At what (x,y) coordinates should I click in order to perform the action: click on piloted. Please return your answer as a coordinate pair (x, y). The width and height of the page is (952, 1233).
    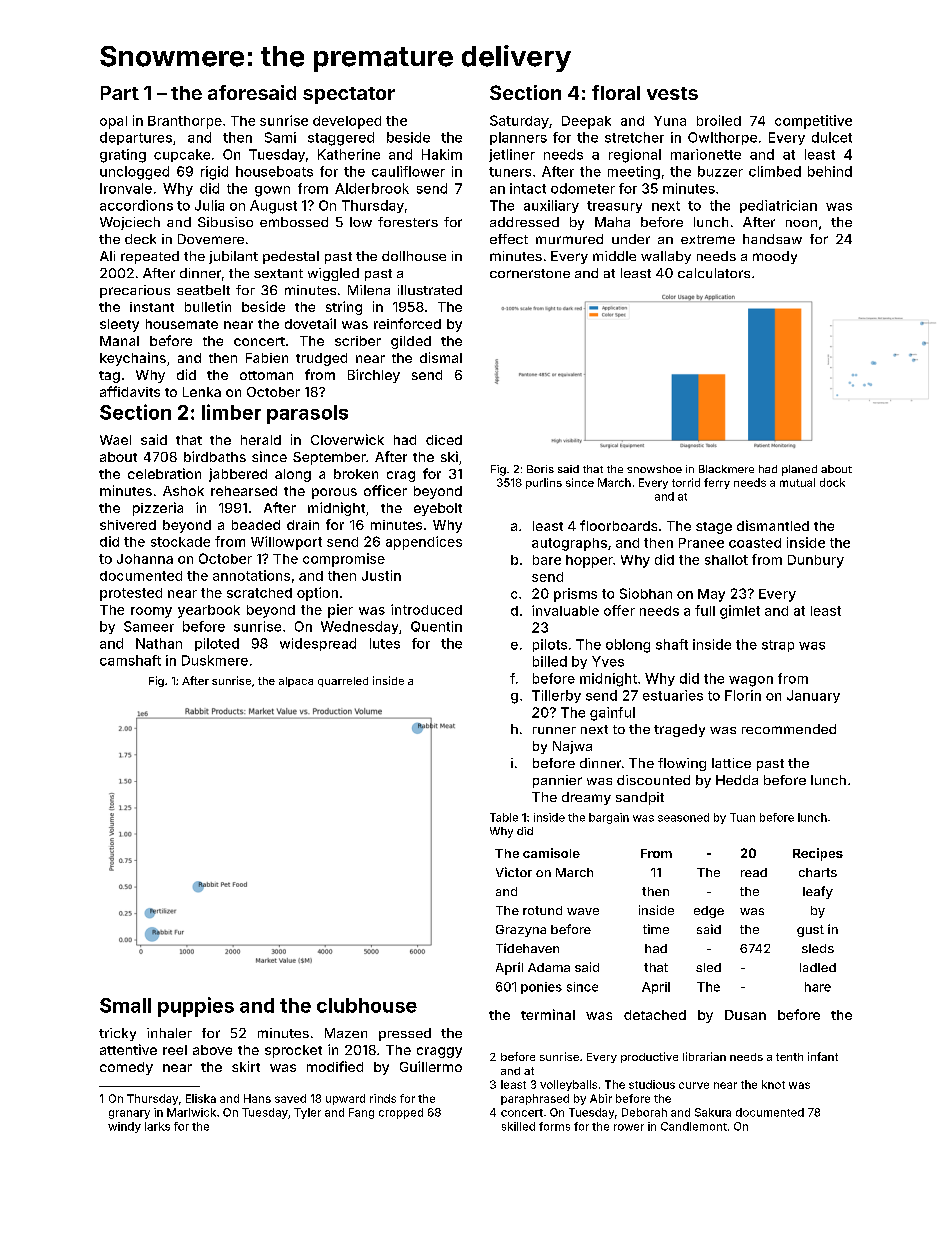
    Looking at the image, I should click on (217, 644).
